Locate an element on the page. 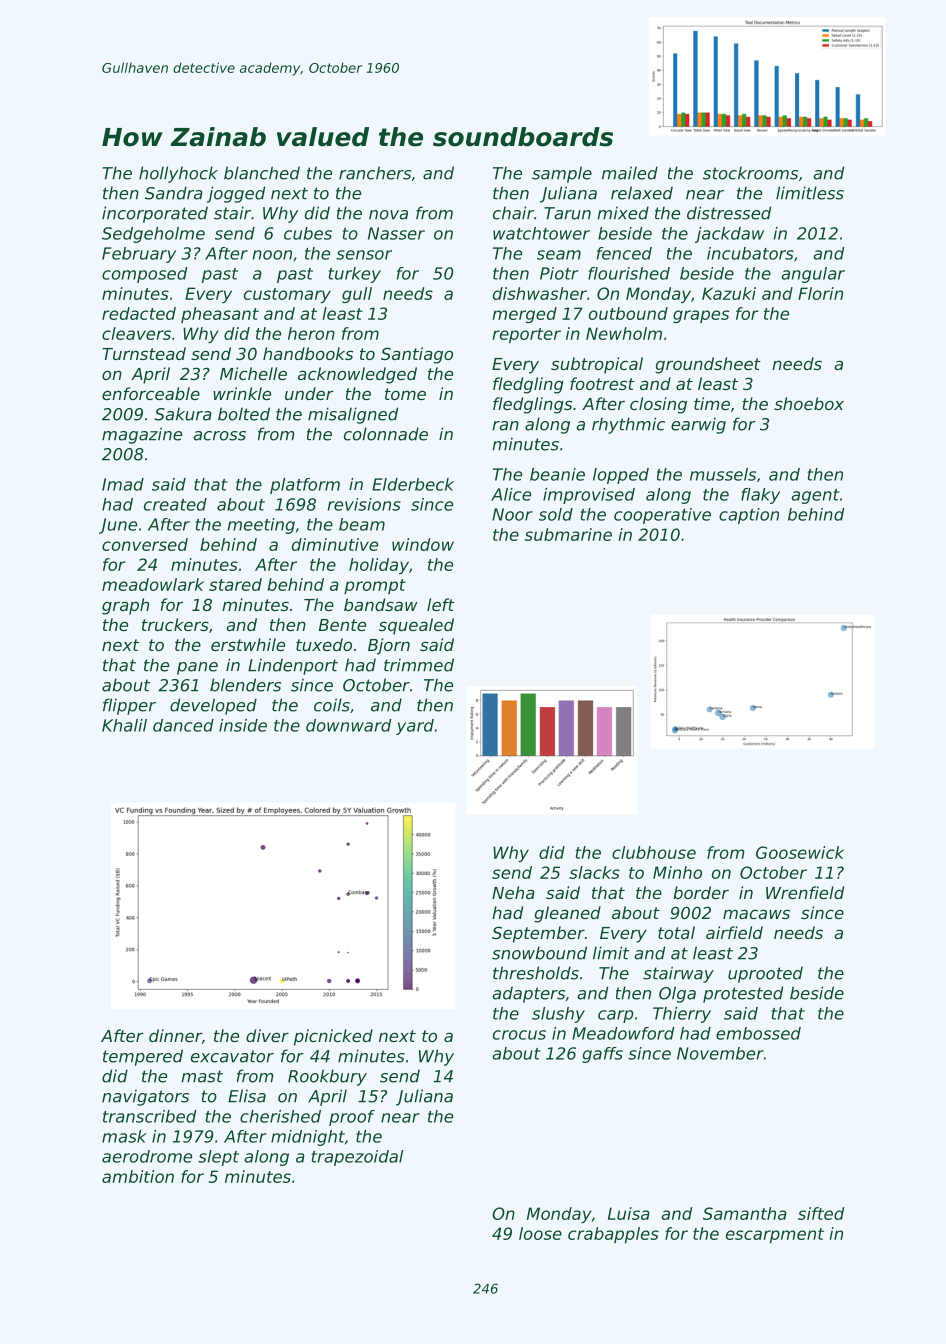 This document has width=946, height=1344. Sakura is located at coordinates (183, 414).
